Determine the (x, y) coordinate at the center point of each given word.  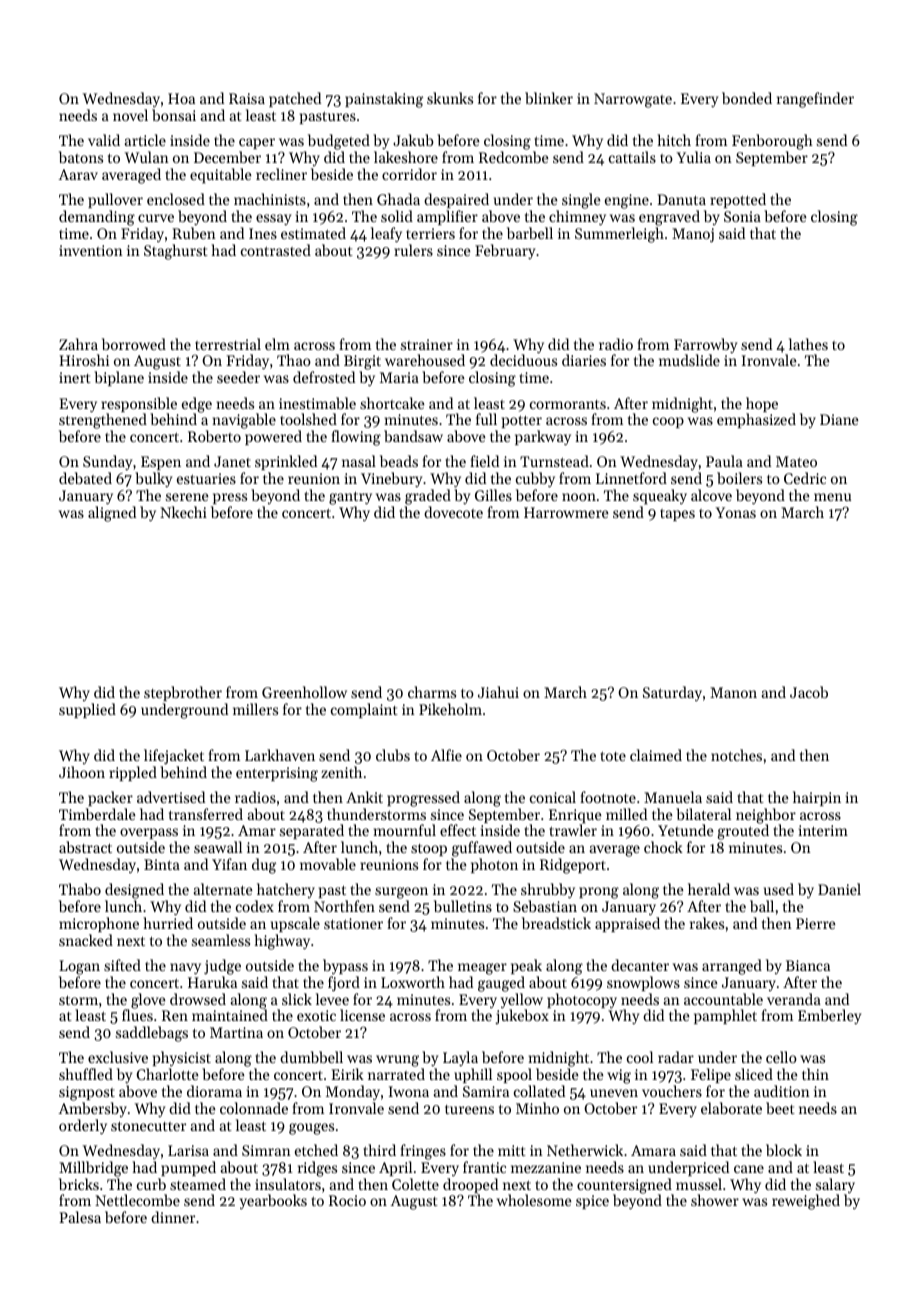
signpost (87, 1093)
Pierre (816, 923)
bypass (345, 967)
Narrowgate (633, 100)
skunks (450, 98)
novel (130, 115)
